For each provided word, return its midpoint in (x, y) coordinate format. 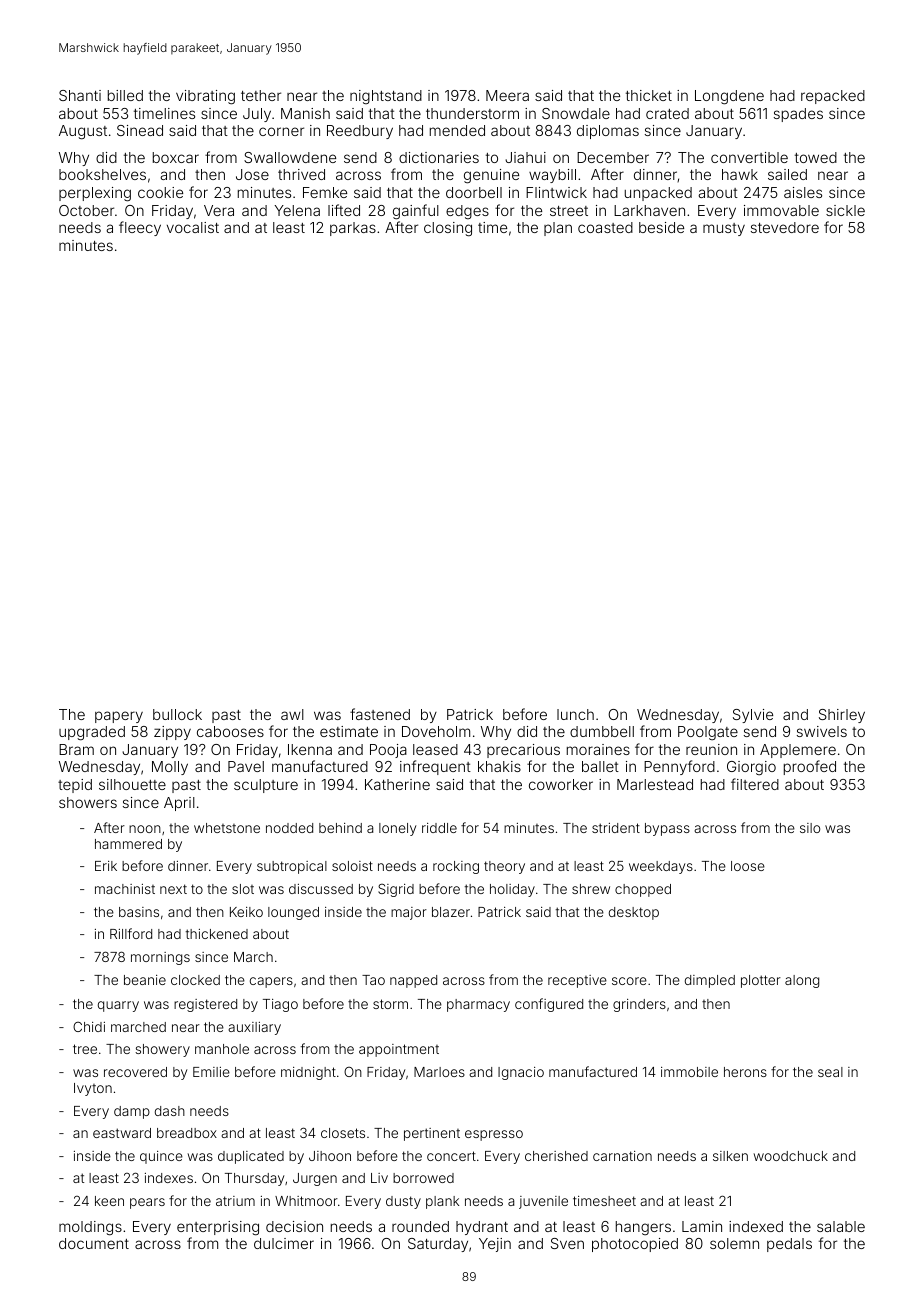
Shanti (80, 95)
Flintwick (556, 192)
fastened (380, 714)
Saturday (438, 1245)
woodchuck (791, 1156)
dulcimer (284, 1243)
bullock (177, 714)
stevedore (785, 227)
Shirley (842, 716)
